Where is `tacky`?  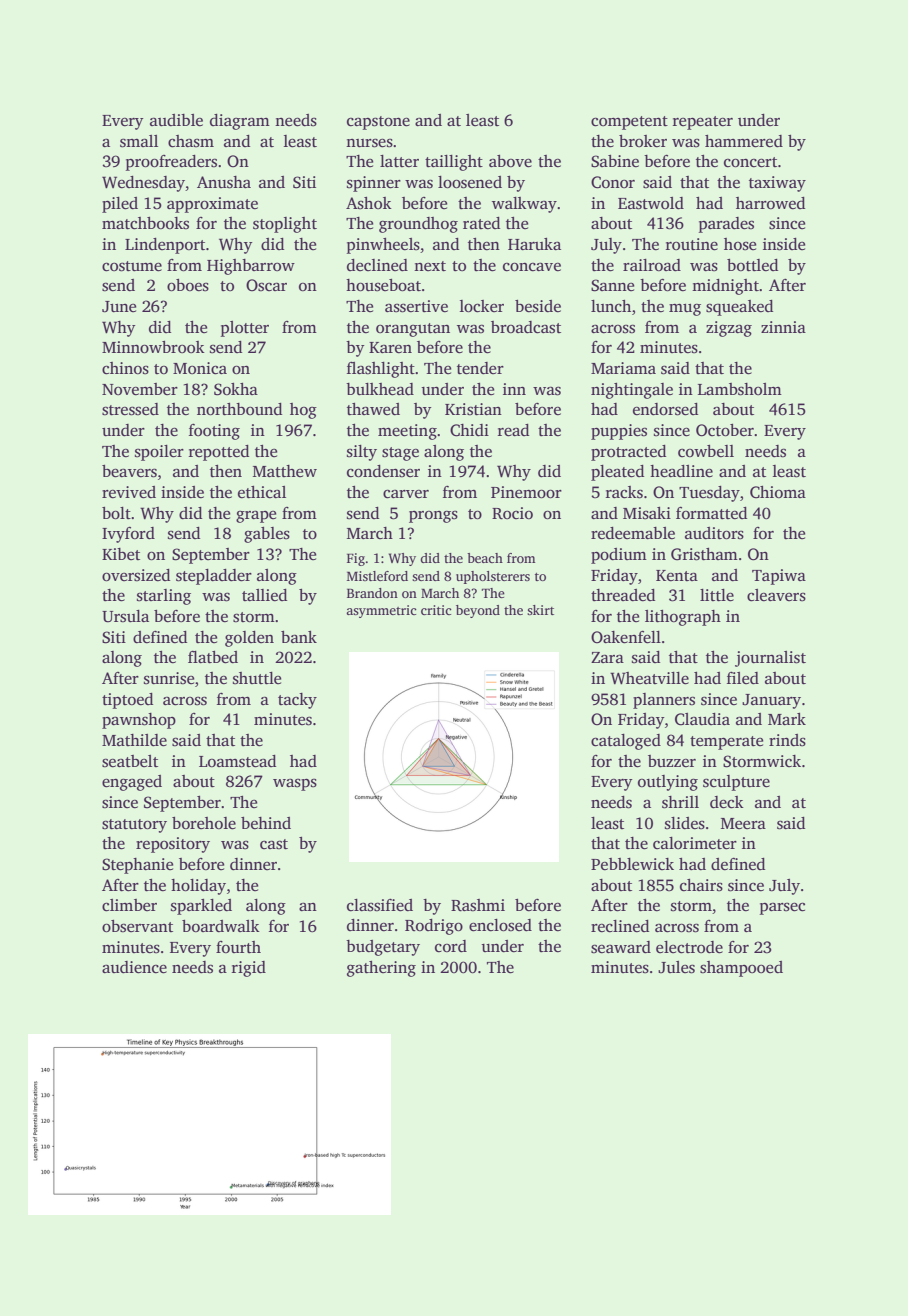
tacky is located at coordinates (297, 701).
